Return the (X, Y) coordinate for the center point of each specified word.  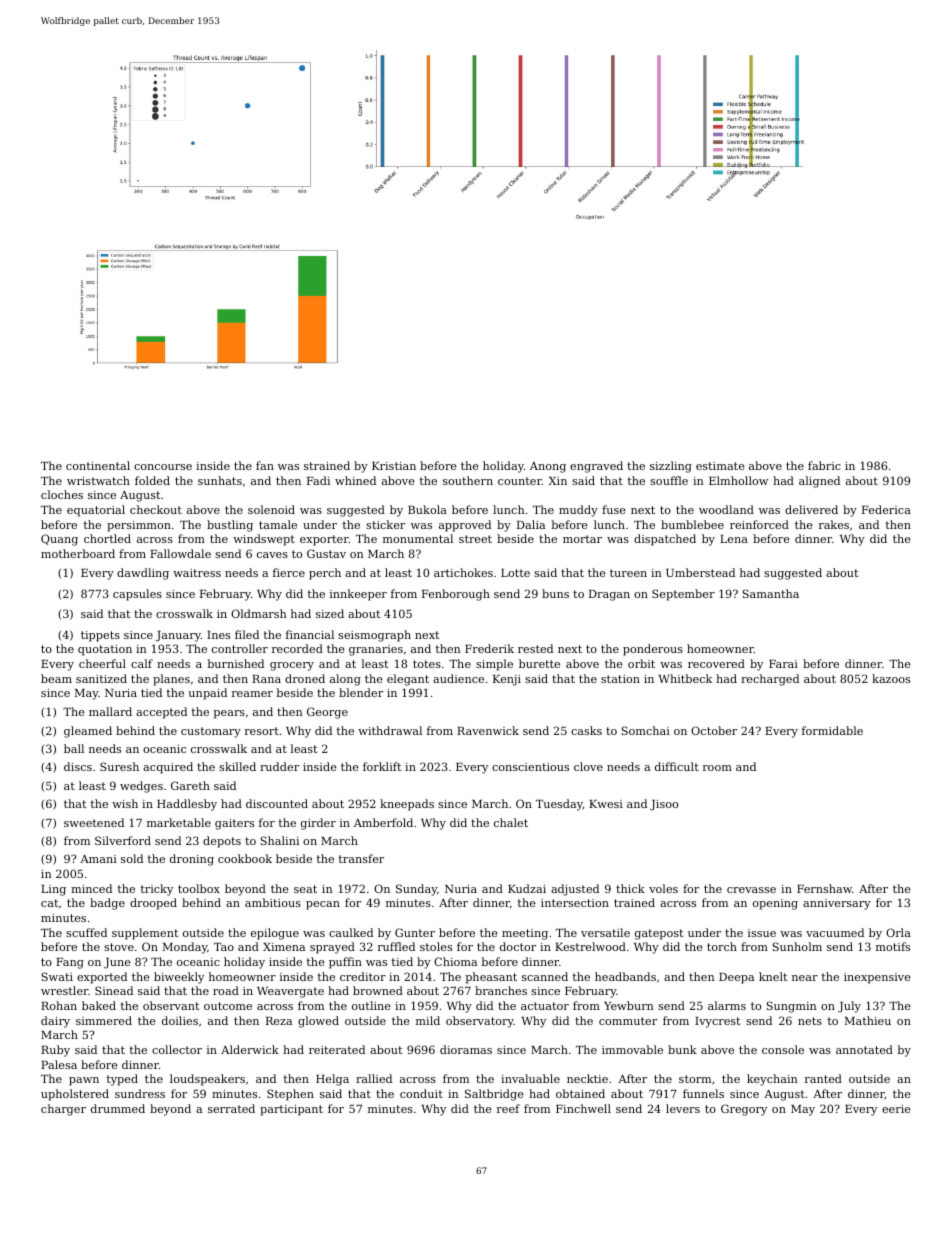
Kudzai (527, 888)
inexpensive (877, 978)
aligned (819, 482)
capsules (137, 595)
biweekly (179, 978)
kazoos (891, 678)
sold (132, 858)
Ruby (55, 1051)
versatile (605, 932)
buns (555, 593)
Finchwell (583, 1108)
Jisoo (664, 805)
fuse (614, 509)
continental (98, 465)
